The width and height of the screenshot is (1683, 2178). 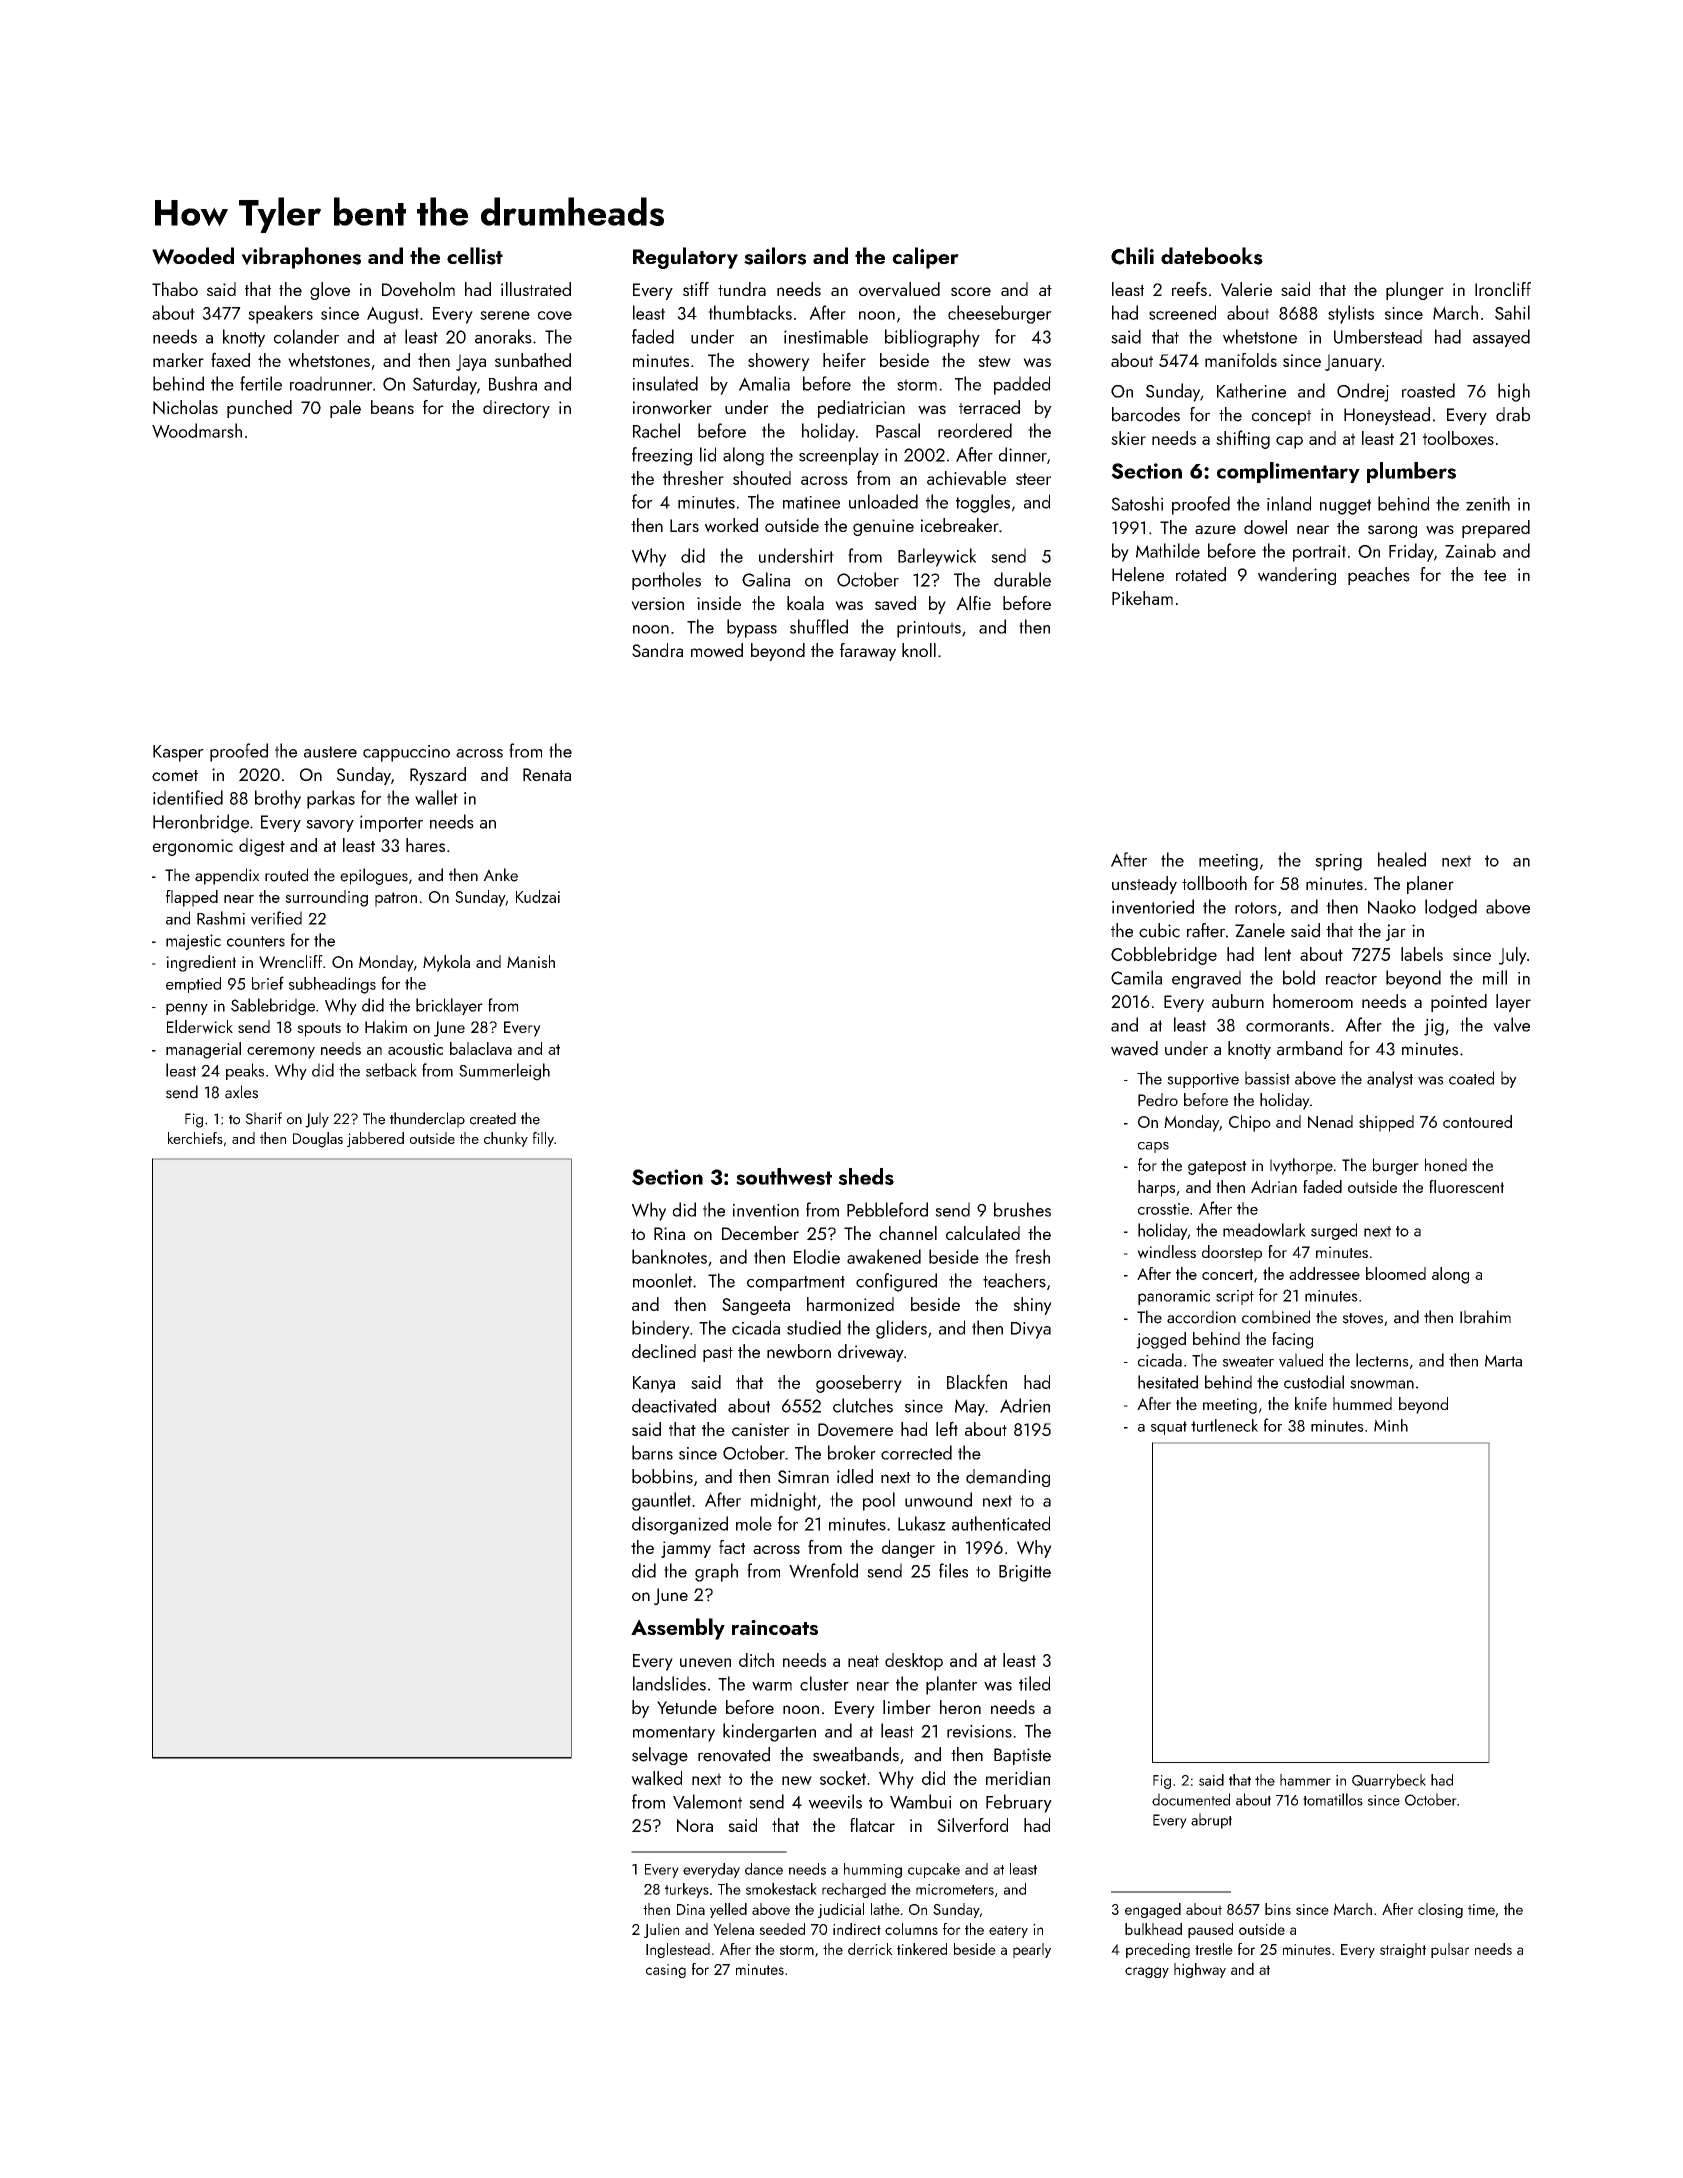 I want to click on sheds, so click(x=866, y=1176).
